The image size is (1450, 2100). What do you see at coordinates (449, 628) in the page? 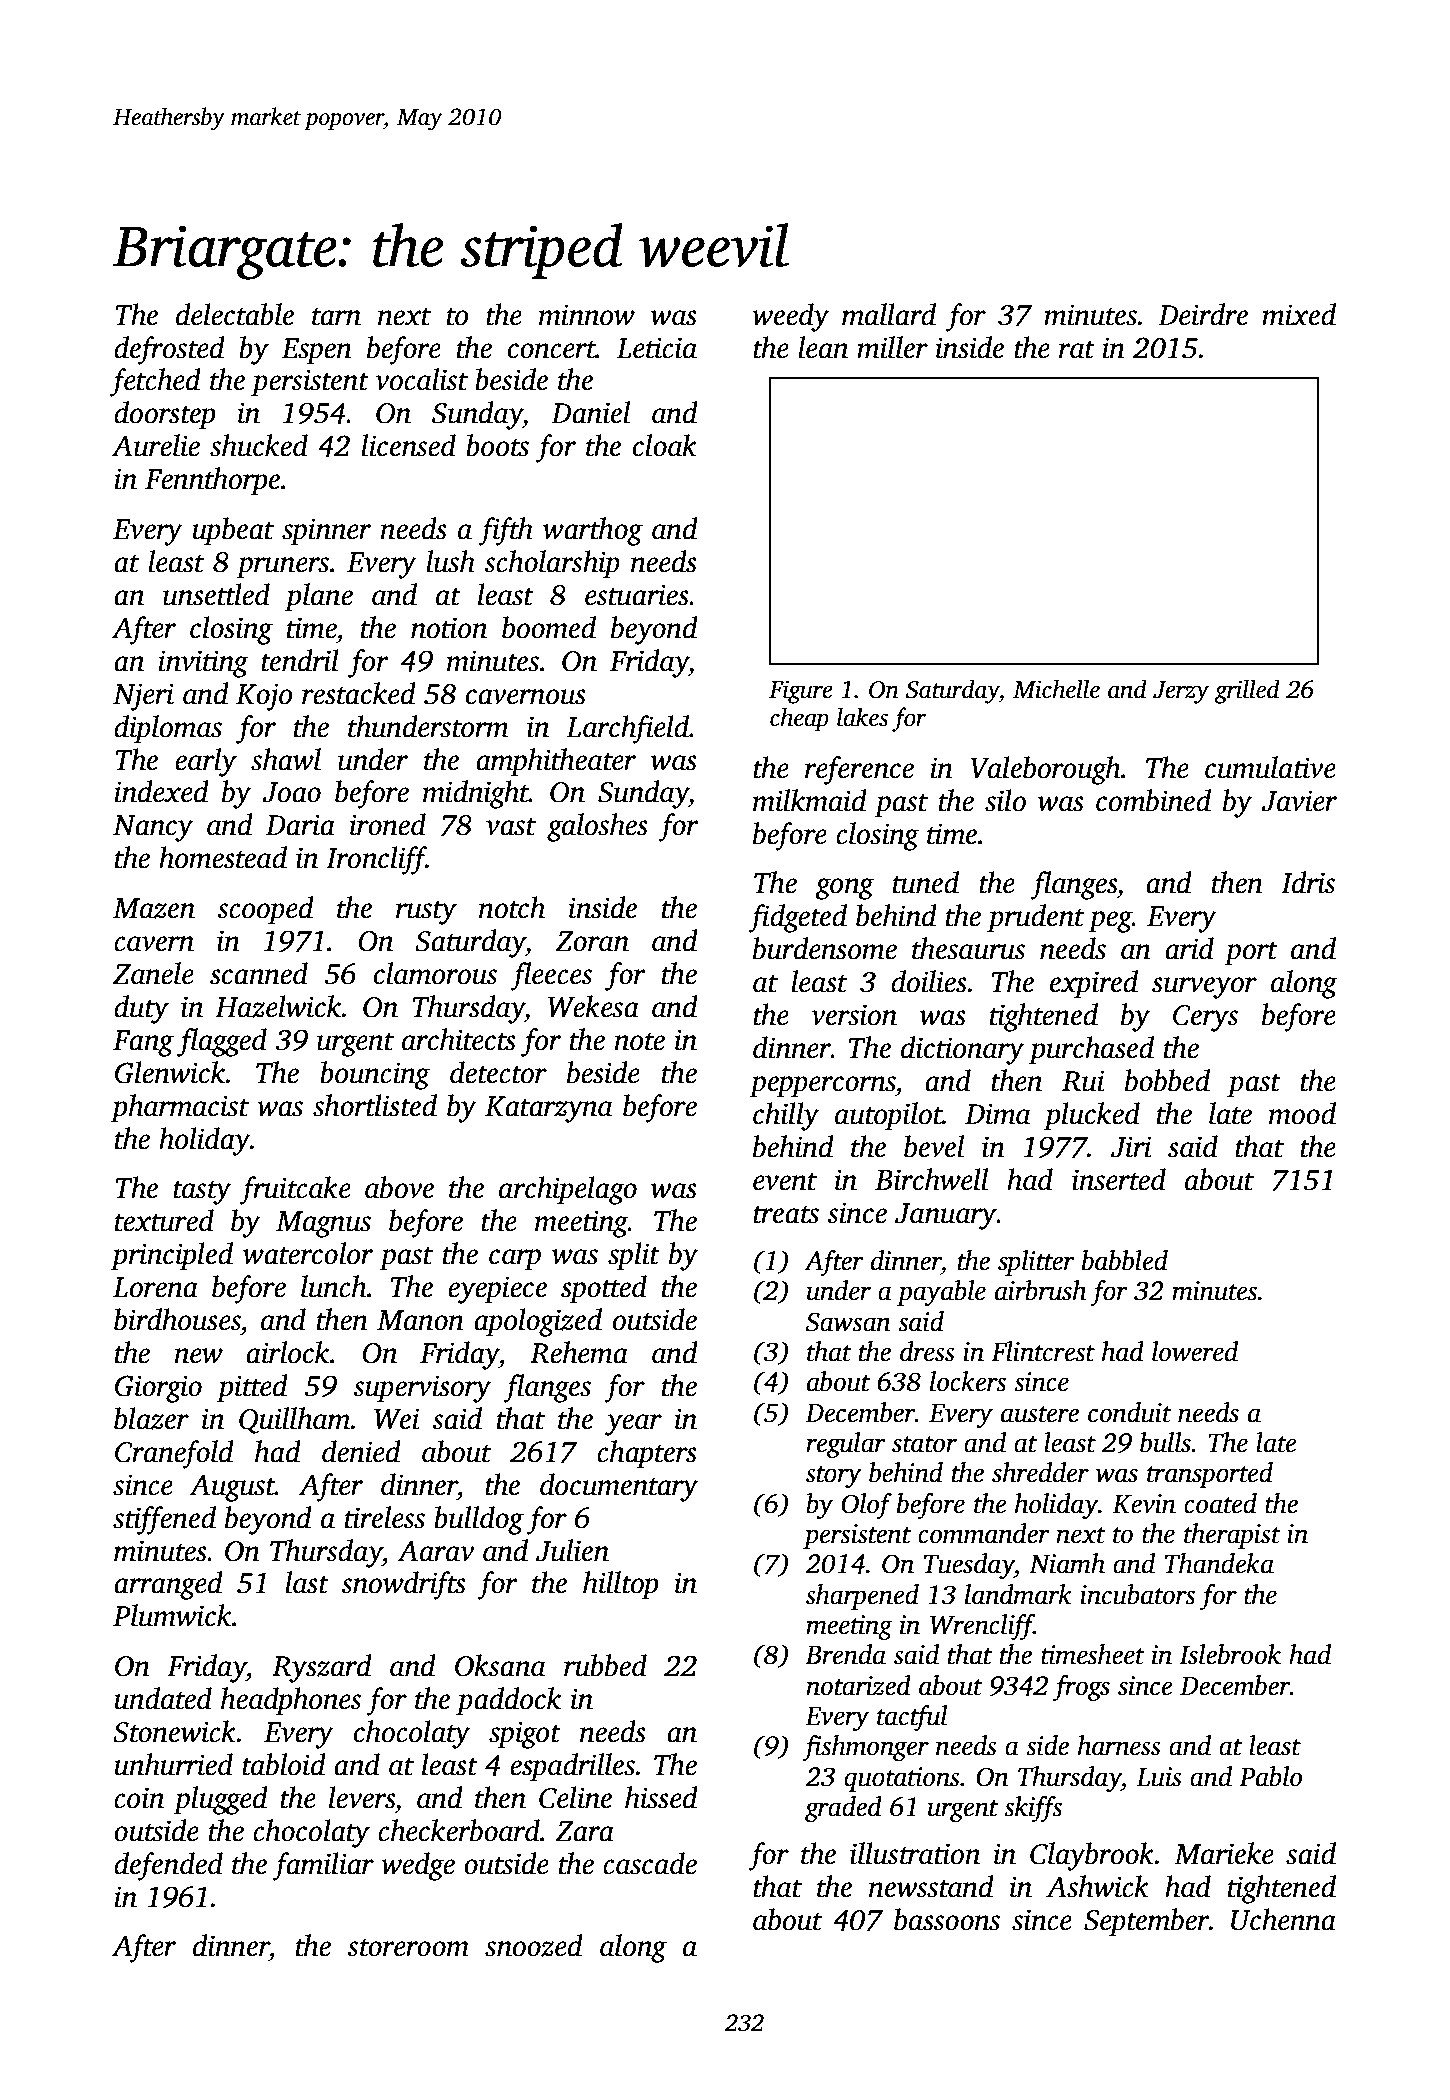
I see `notion` at bounding box center [449, 628].
